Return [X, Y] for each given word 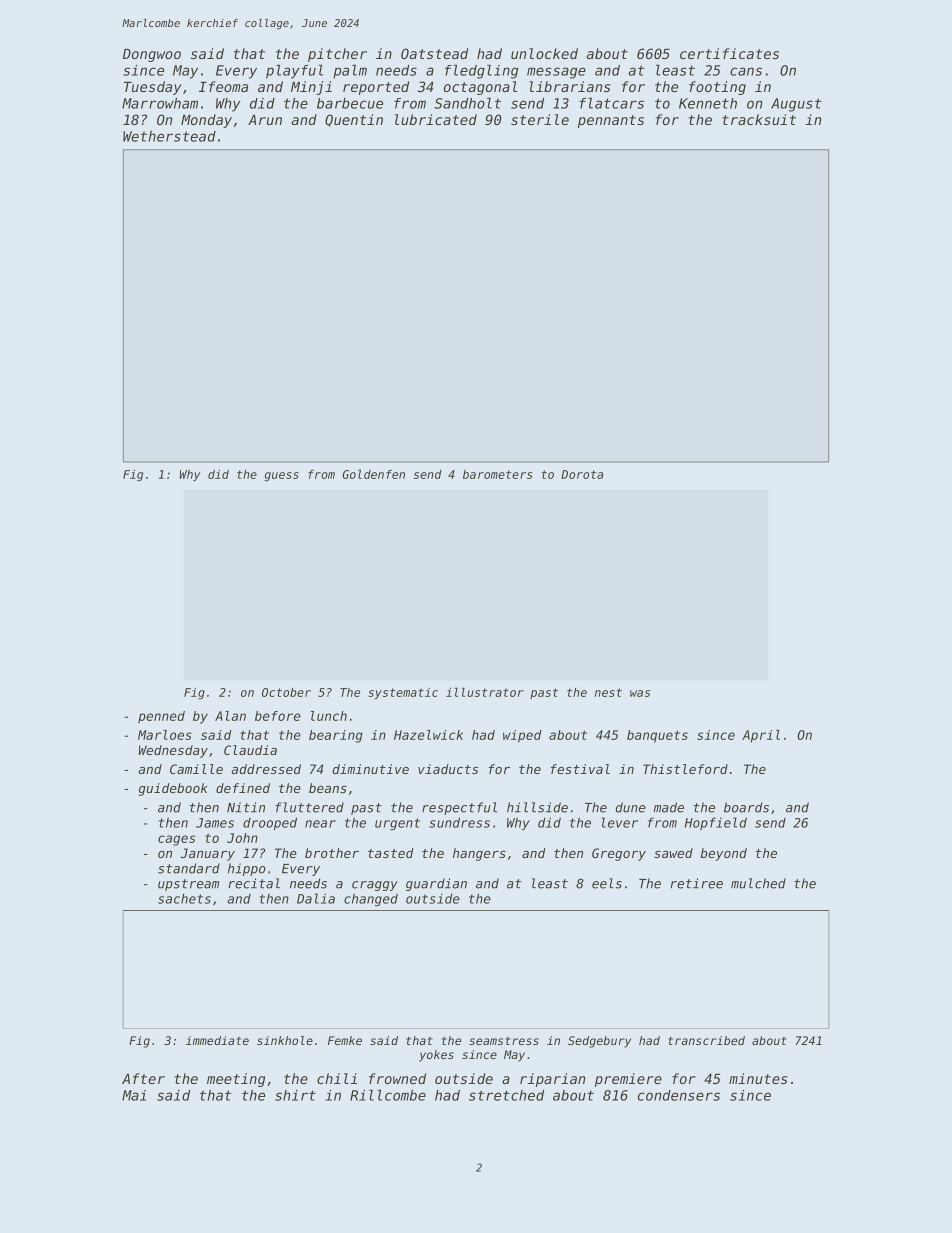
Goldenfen [373, 474]
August [796, 105]
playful [294, 72]
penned [161, 717]
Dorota [582, 474]
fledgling [481, 72]
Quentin [354, 120]
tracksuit [759, 119]
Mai [134, 1095]
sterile [540, 119]
